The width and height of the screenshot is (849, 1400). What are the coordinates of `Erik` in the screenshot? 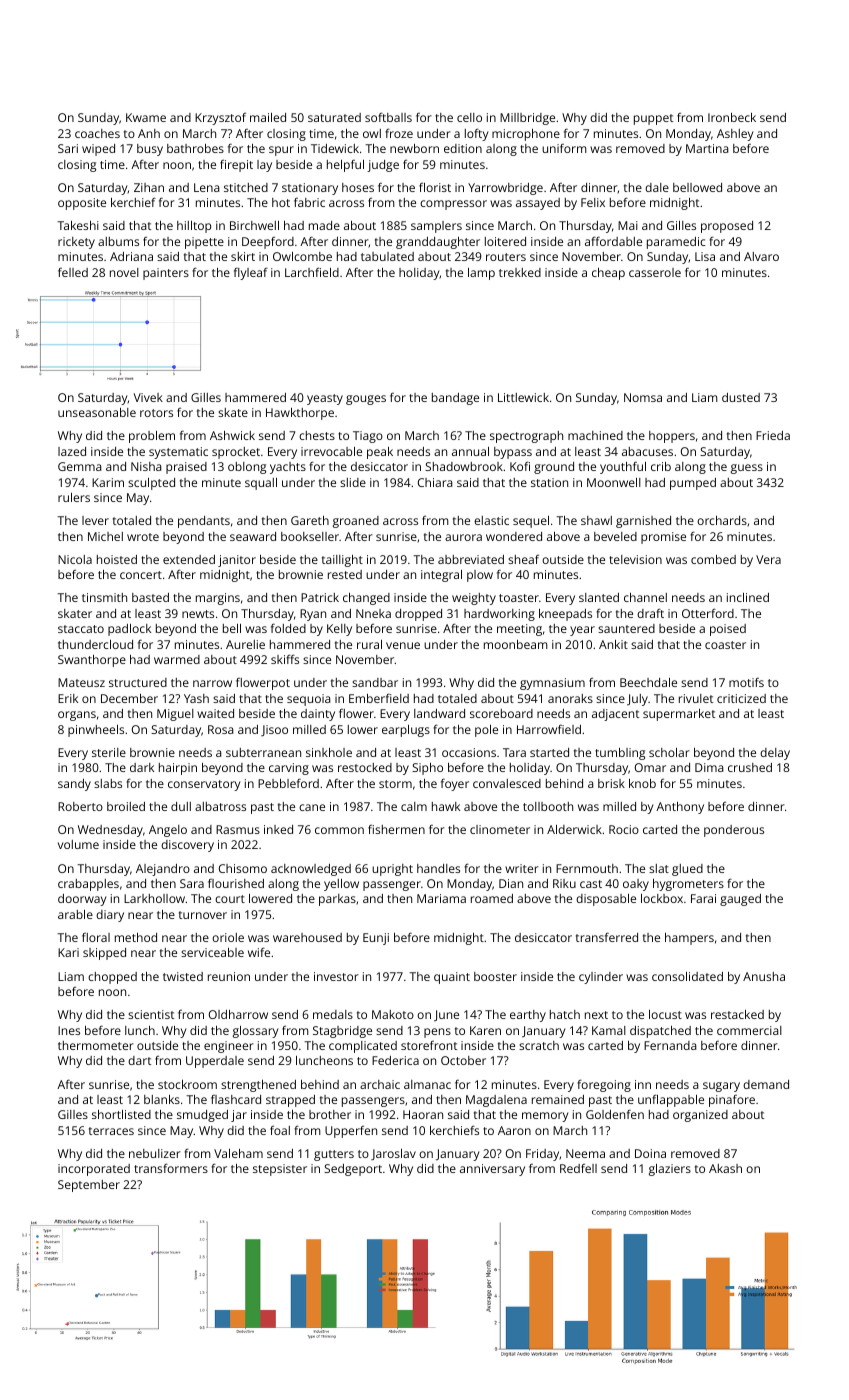 It's located at (68, 698).
